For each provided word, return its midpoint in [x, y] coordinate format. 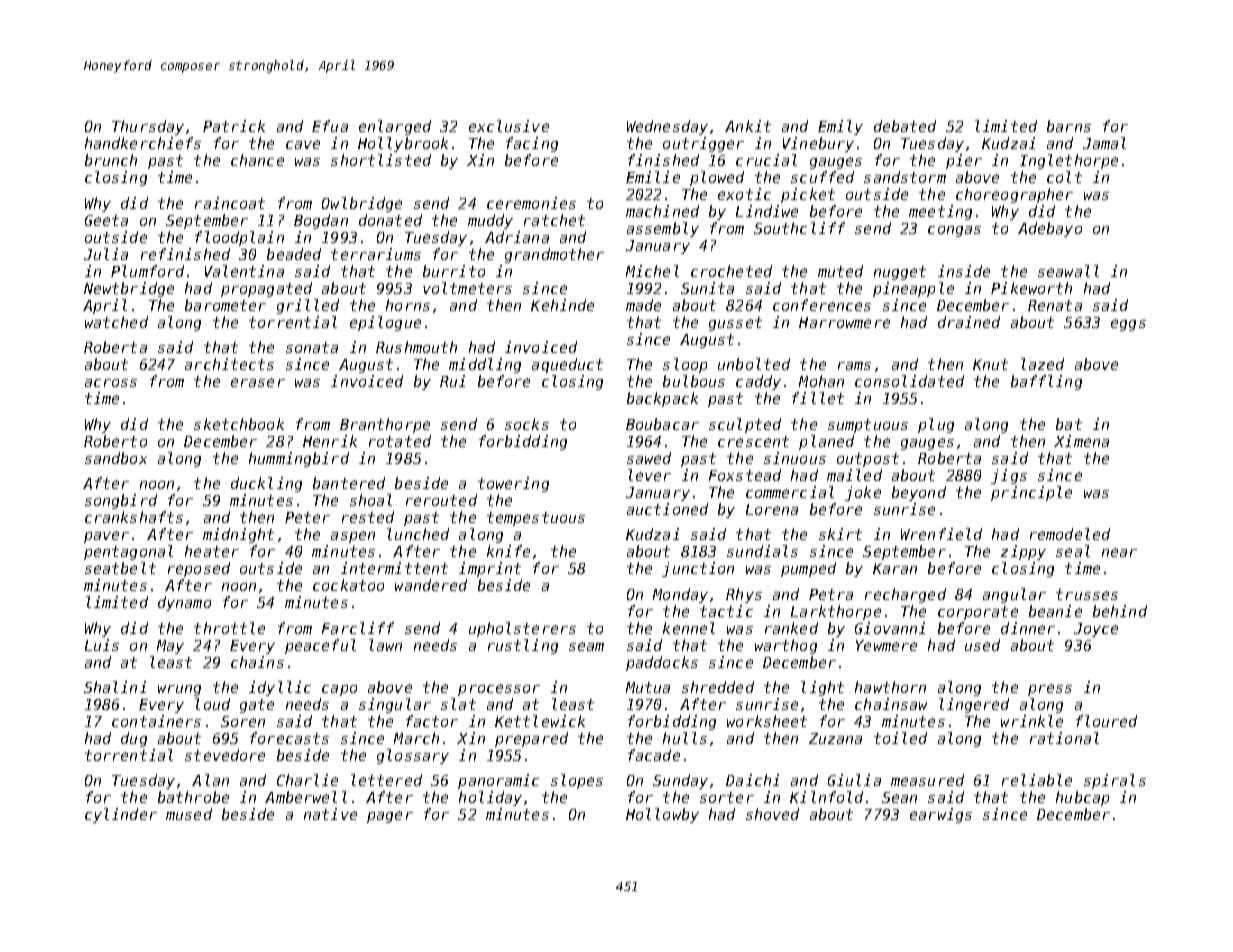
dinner [1028, 628]
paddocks [662, 663]
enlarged [395, 127]
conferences [822, 305]
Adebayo [1050, 229]
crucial [766, 160]
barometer [225, 305]
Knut [990, 364]
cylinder [121, 815]
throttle [229, 628]
